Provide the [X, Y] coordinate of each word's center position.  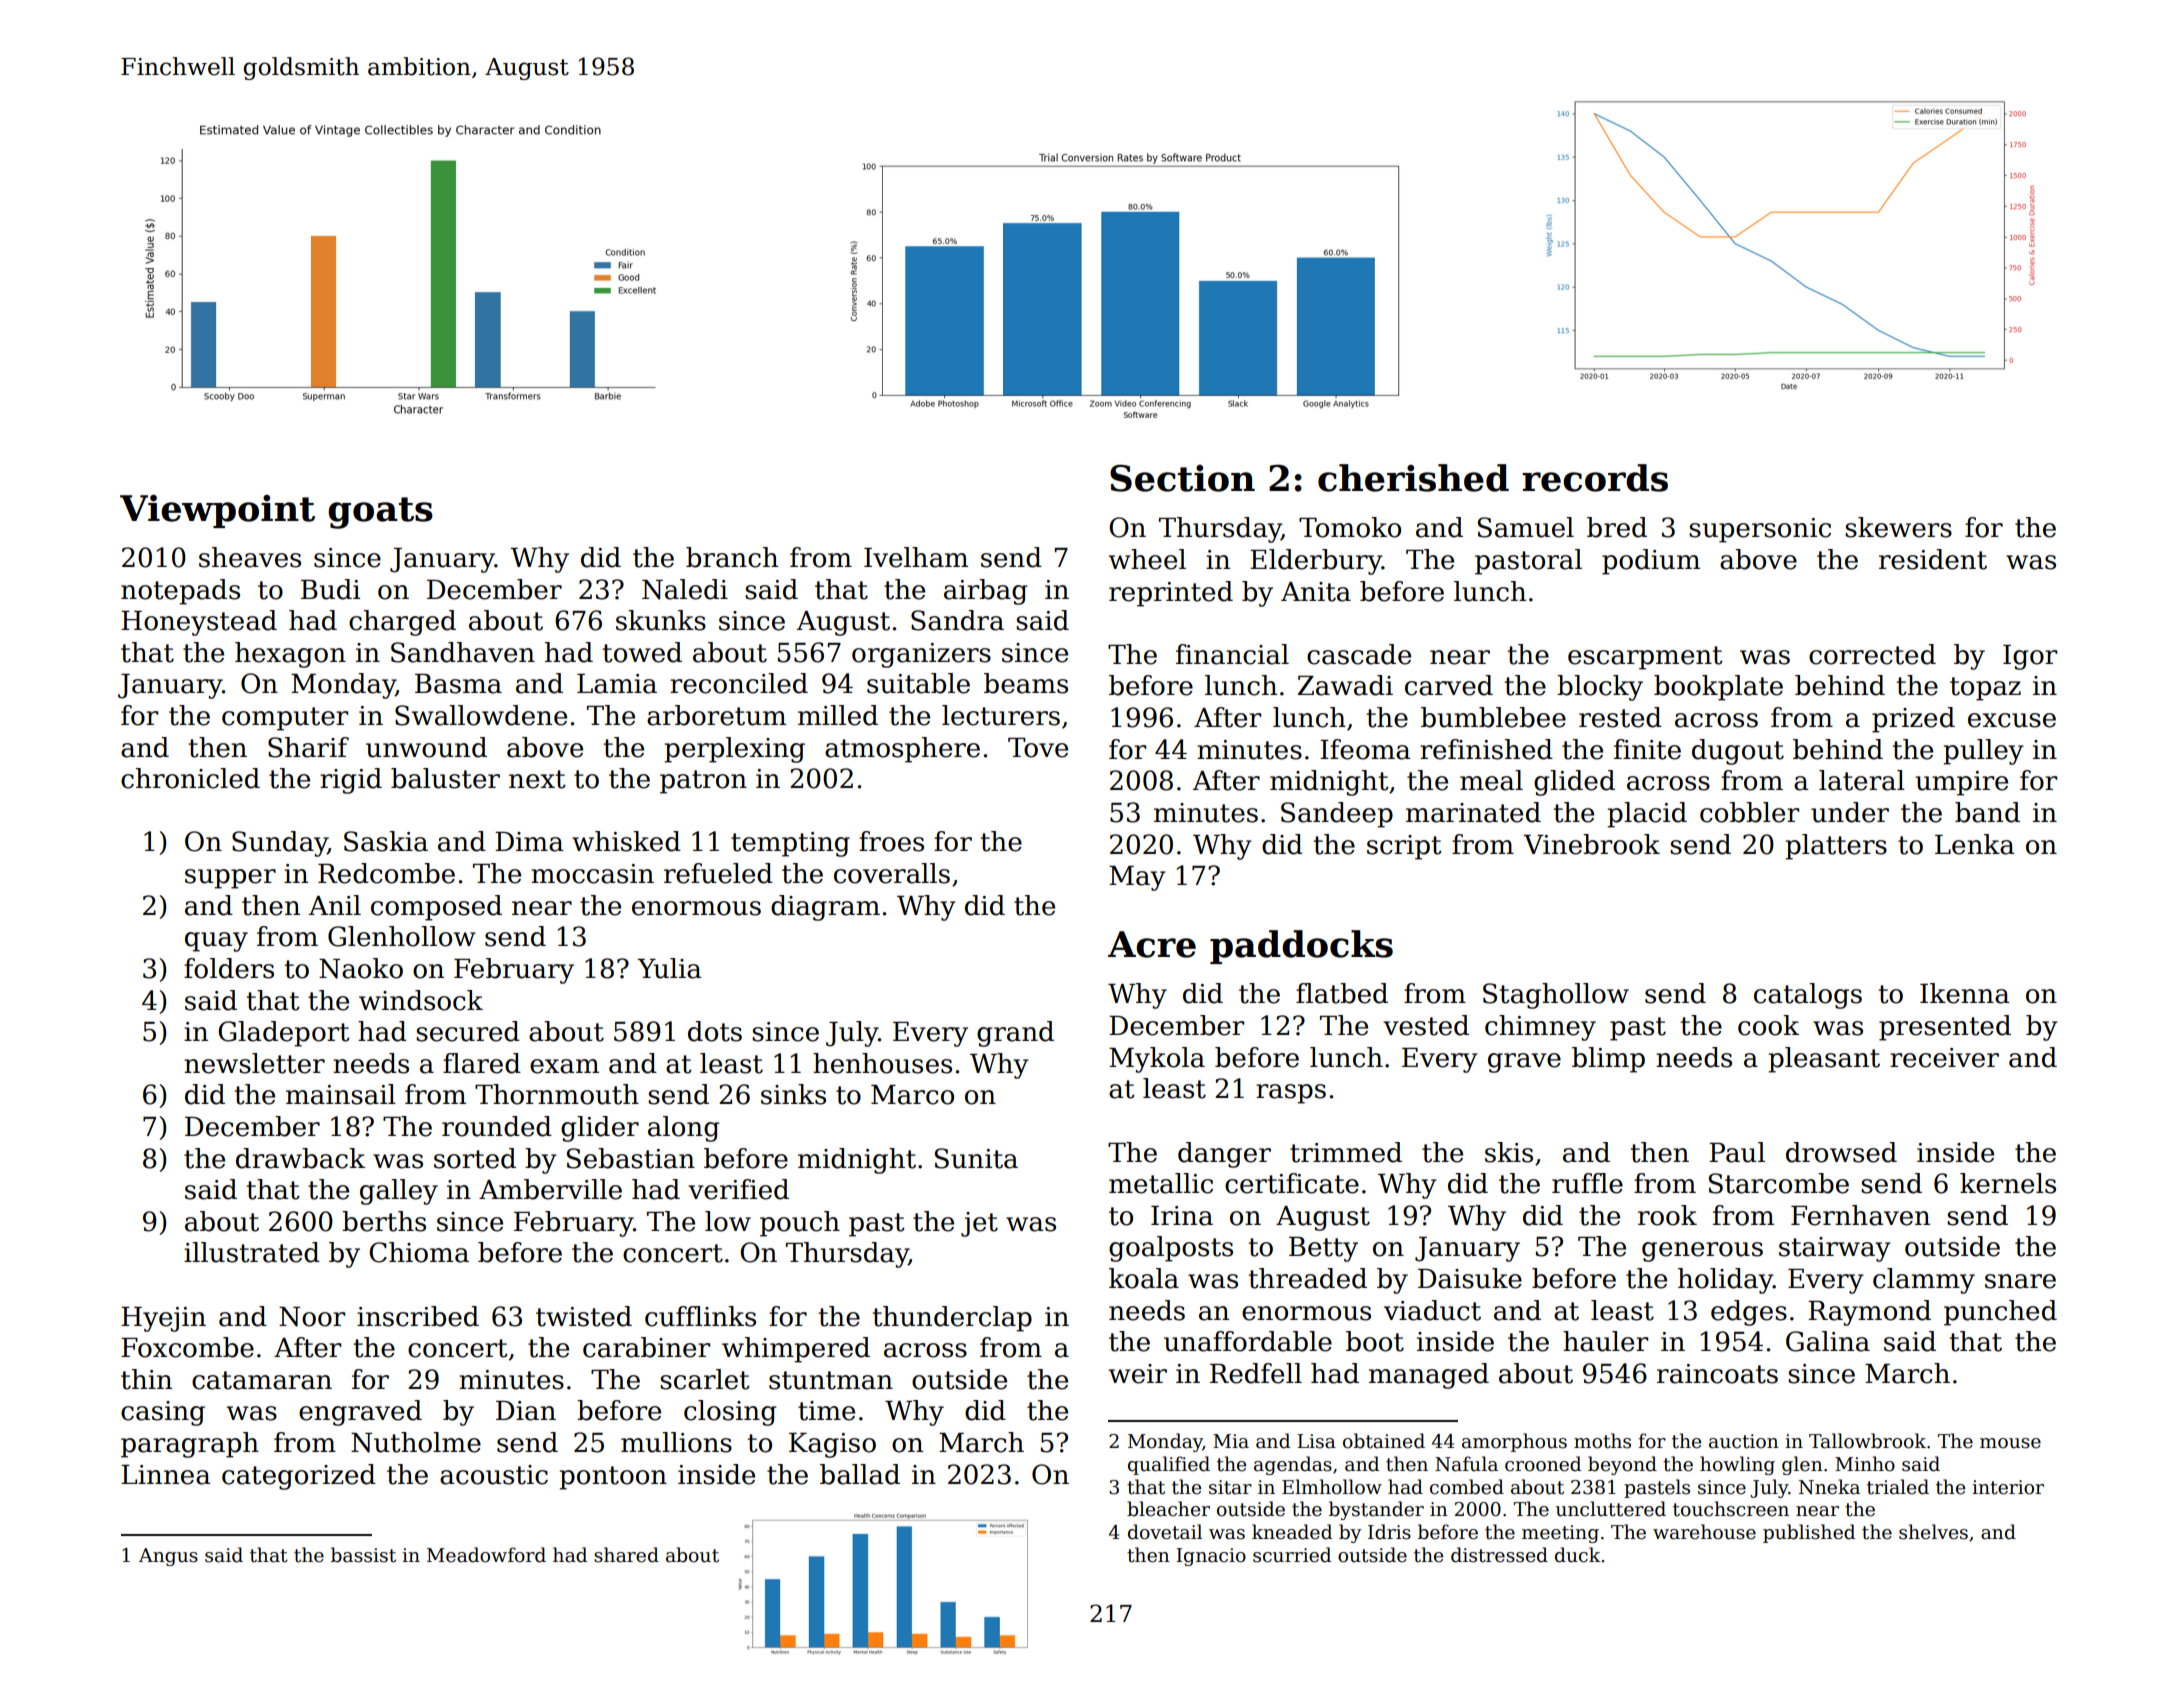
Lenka [1975, 844]
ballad [860, 1474]
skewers [1898, 527]
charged [402, 623]
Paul [1737, 1152]
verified [738, 1189]
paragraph [190, 1445]
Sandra [957, 620]
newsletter [254, 1063]
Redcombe [386, 873]
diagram [825, 908]
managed [1429, 1376]
